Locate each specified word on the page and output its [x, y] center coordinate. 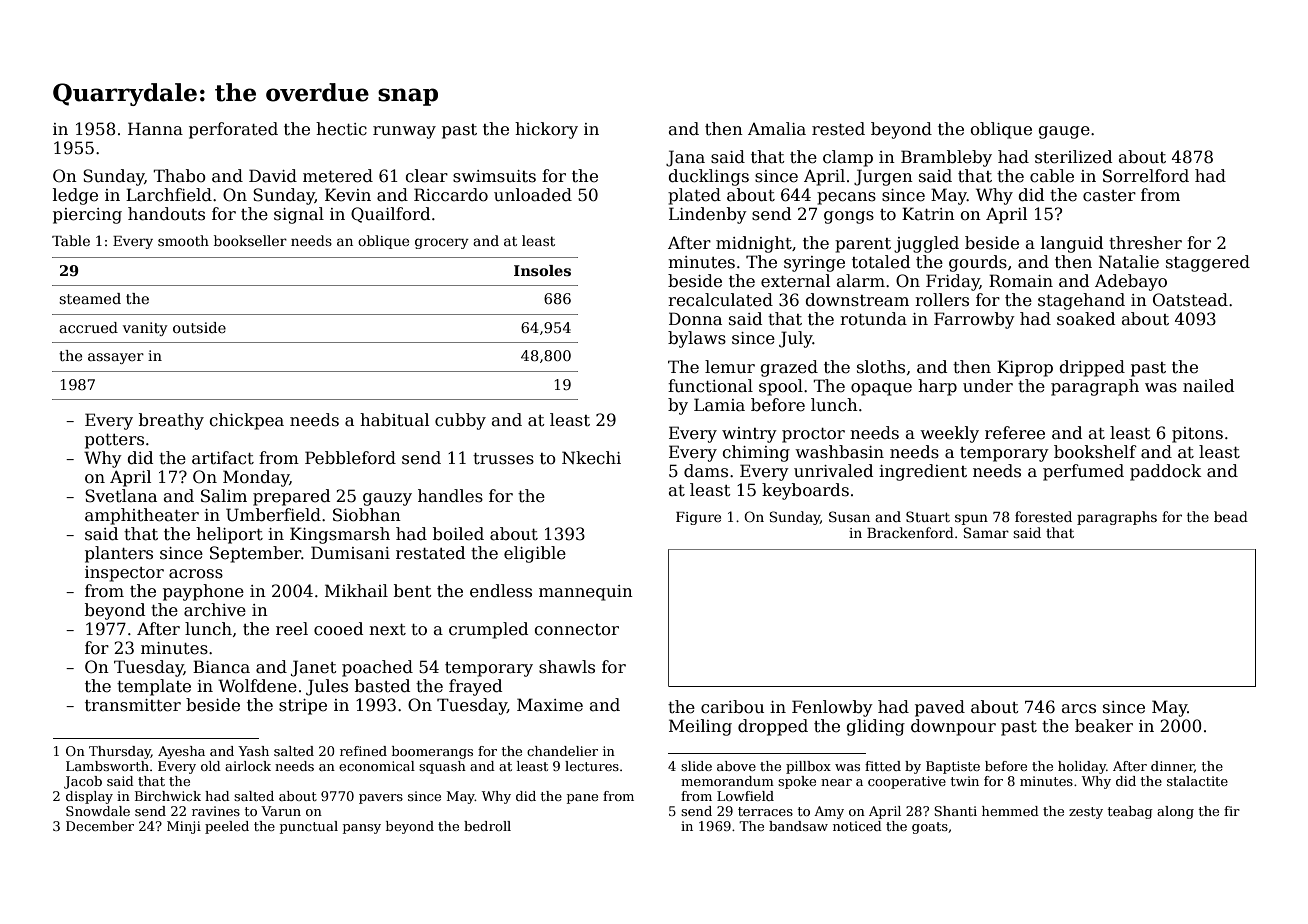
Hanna [155, 129]
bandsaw [798, 826]
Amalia [777, 129]
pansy [362, 829]
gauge [1064, 132]
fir [1232, 811]
